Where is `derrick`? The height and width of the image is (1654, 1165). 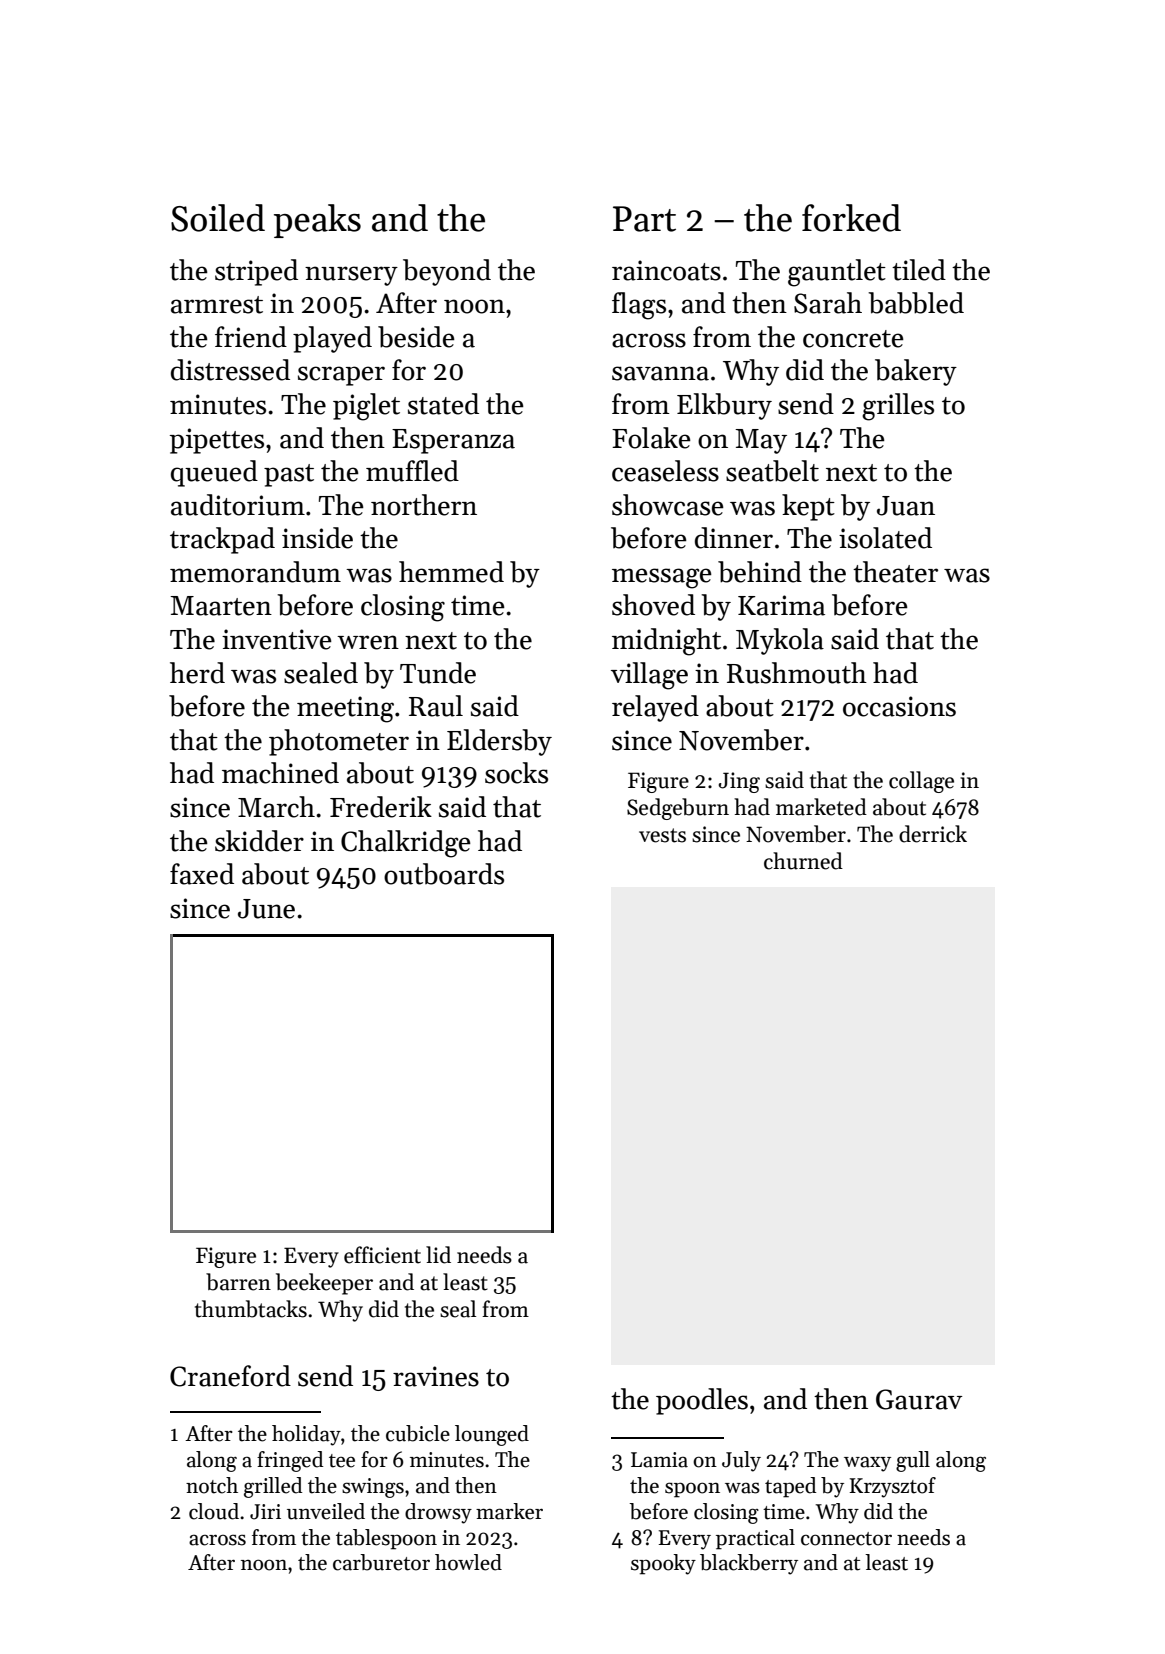
derrick is located at coordinates (933, 834).
